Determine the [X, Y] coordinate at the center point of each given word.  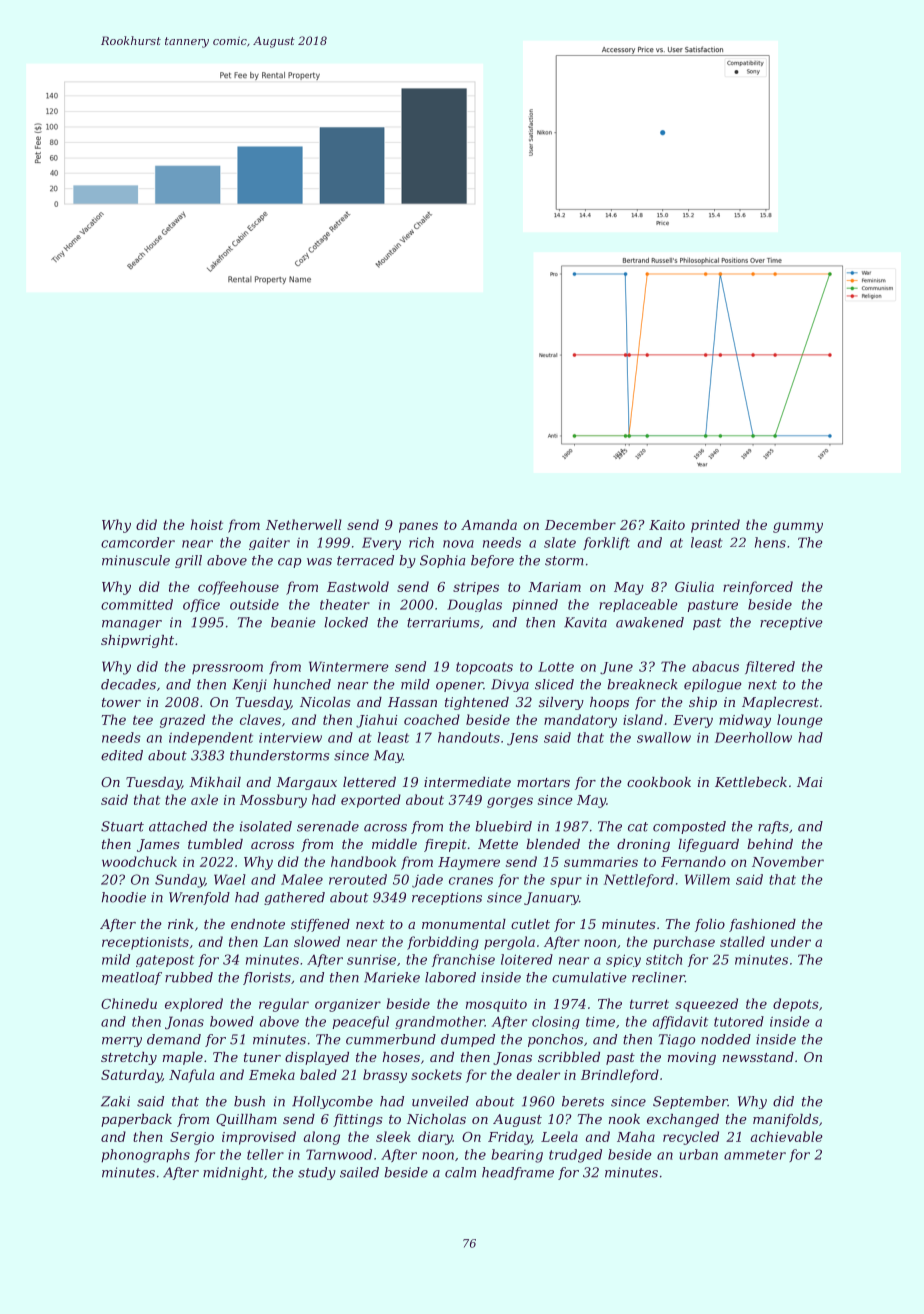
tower [121, 702]
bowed [232, 1021]
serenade [328, 826]
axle [204, 799]
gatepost [165, 961]
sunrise [371, 960]
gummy [798, 527]
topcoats [484, 668]
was [319, 562]
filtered [770, 667]
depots [796, 1005]
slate [560, 542]
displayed [317, 1058]
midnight [233, 1173]
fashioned [762, 925]
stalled [742, 941]
